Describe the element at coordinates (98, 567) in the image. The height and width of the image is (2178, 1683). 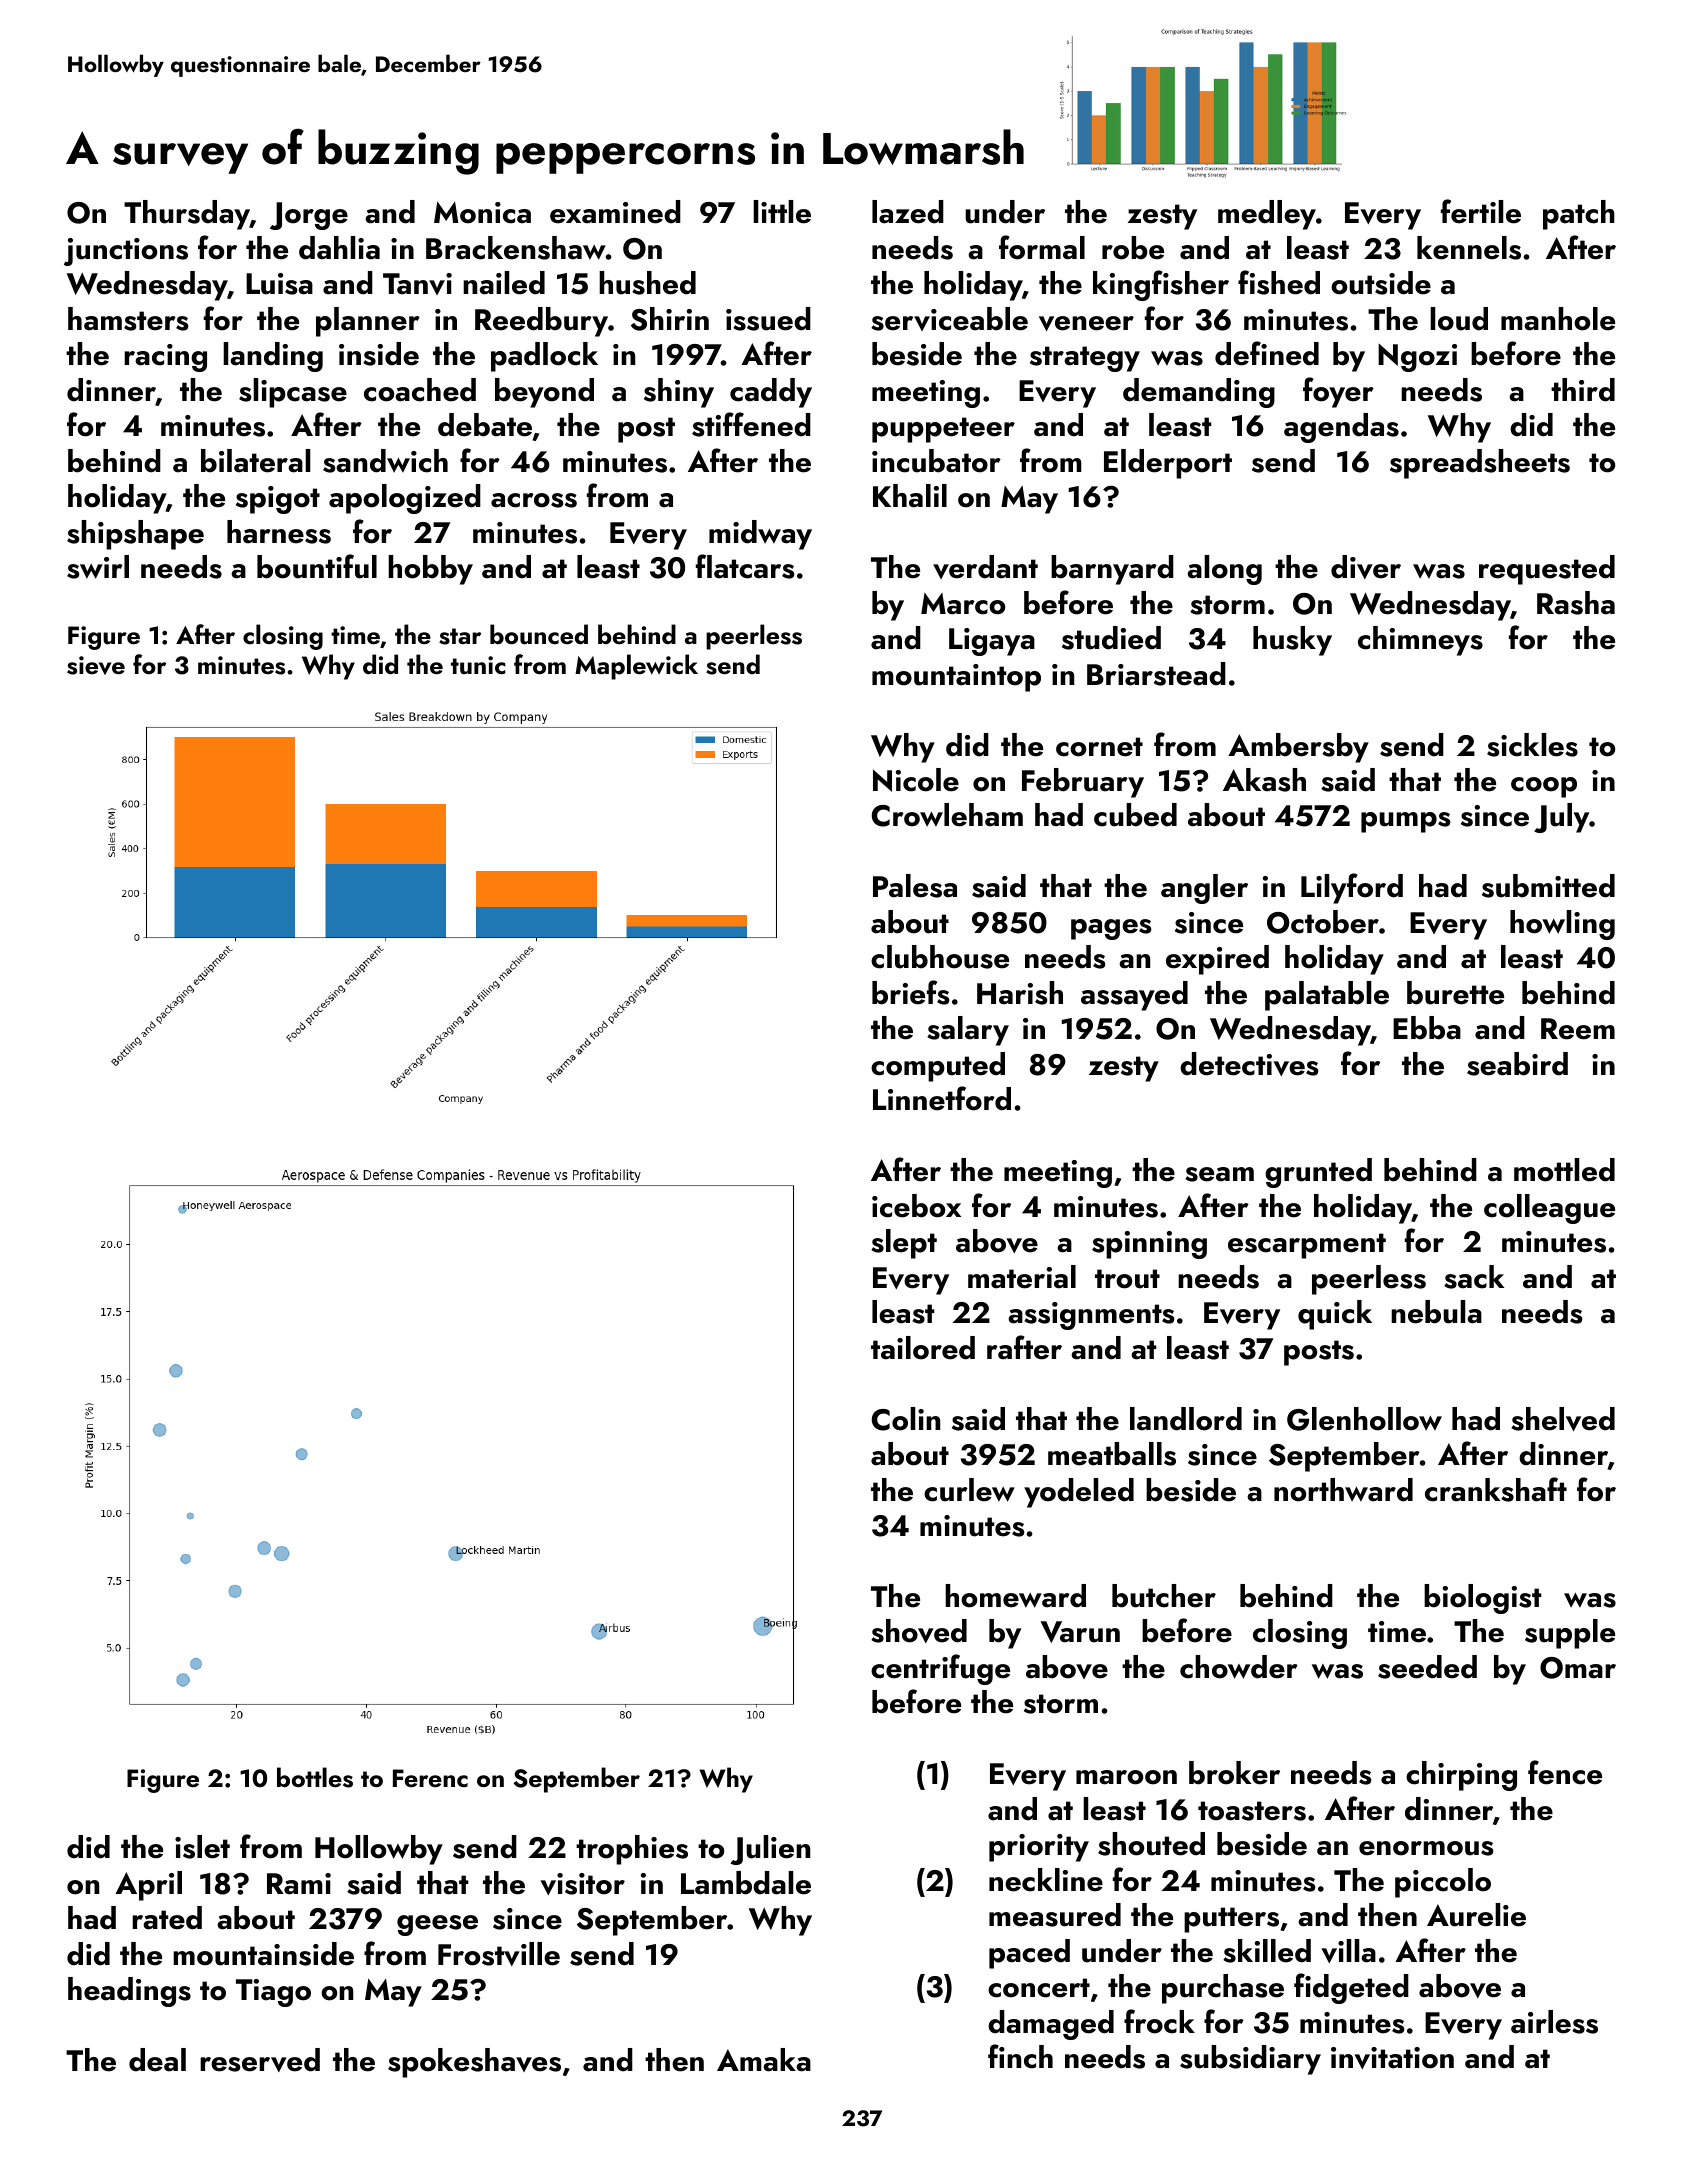
I see `swirl` at that location.
